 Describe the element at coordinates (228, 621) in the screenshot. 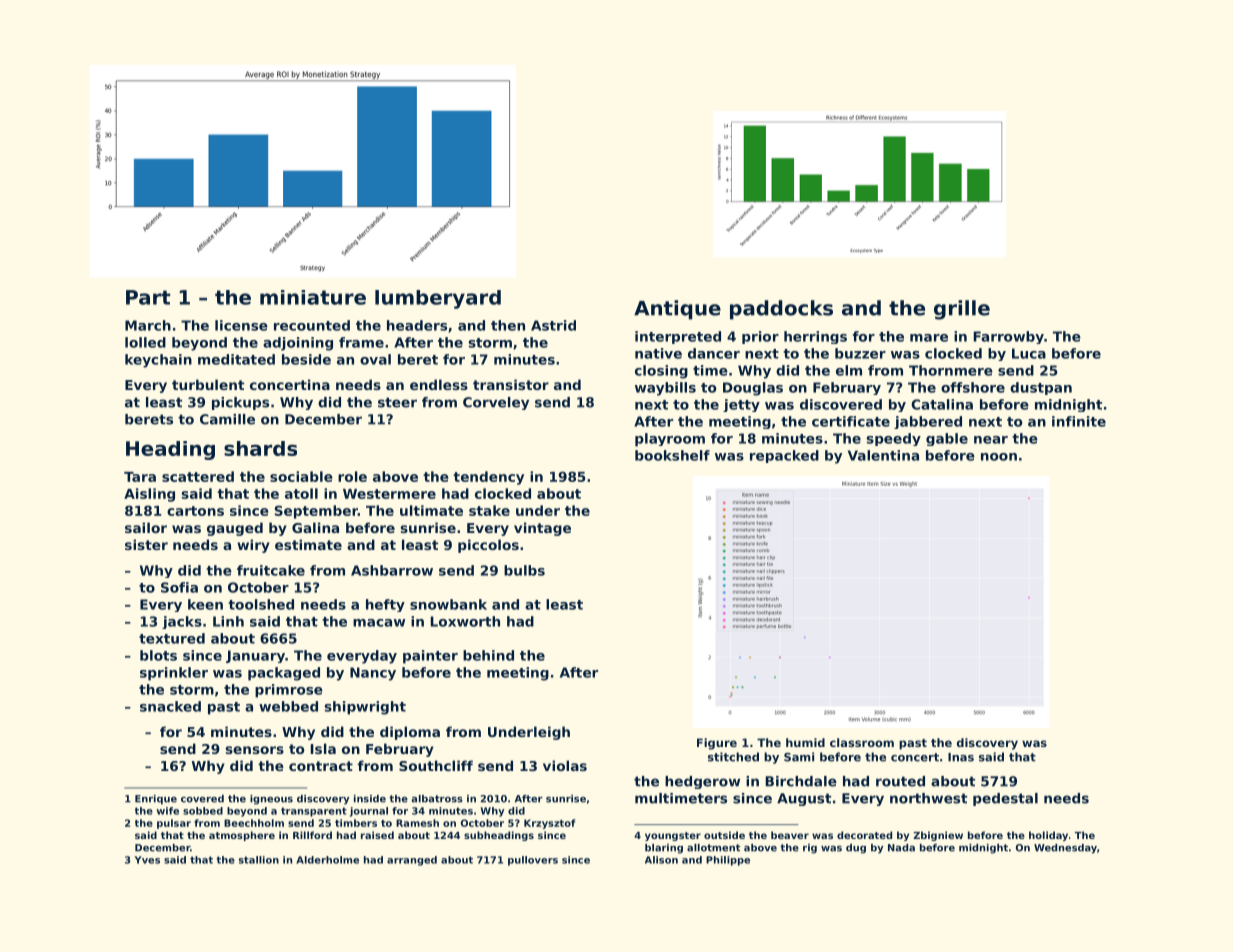

I see `Linh` at that location.
